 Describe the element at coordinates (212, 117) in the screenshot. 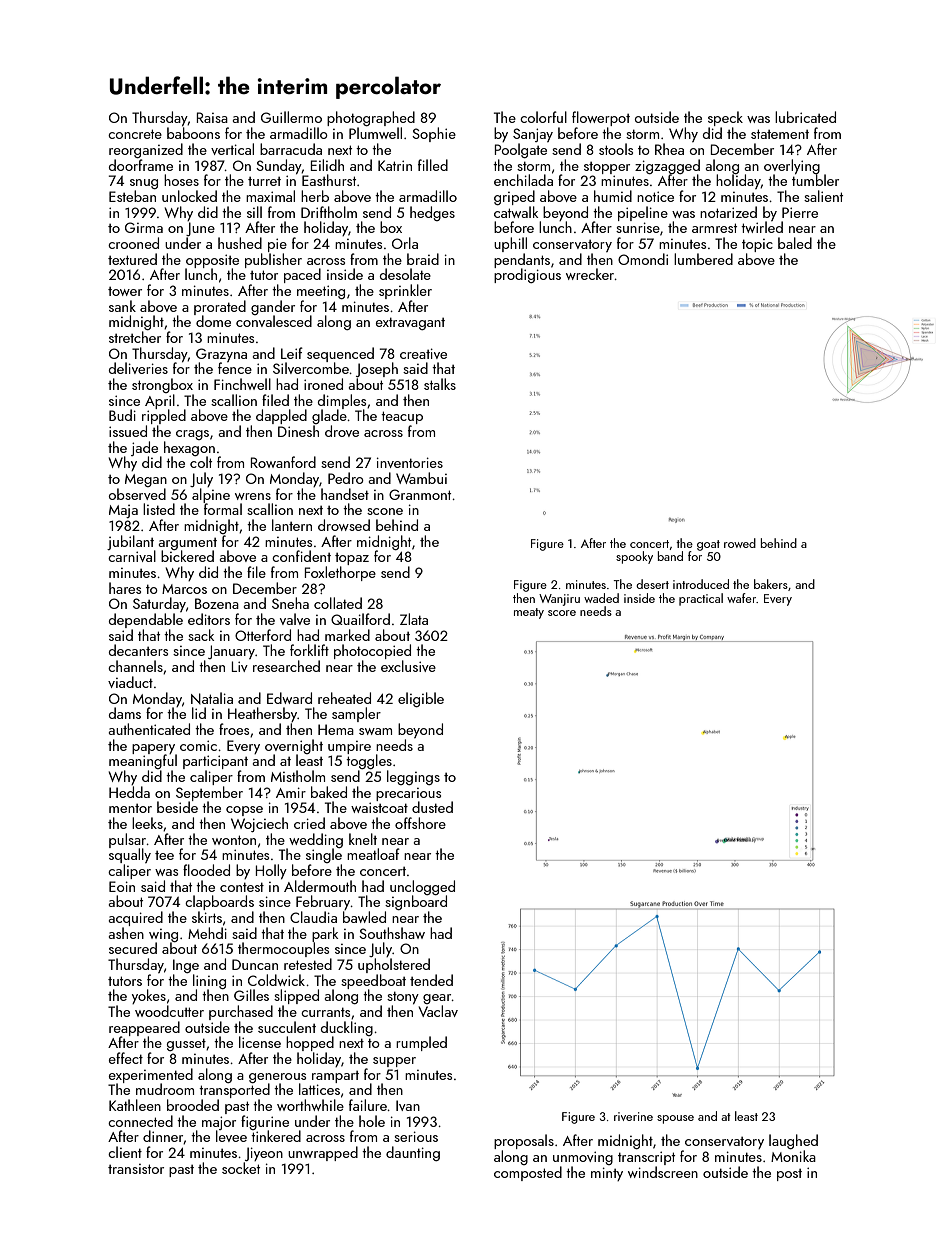

I see `Raisa` at that location.
